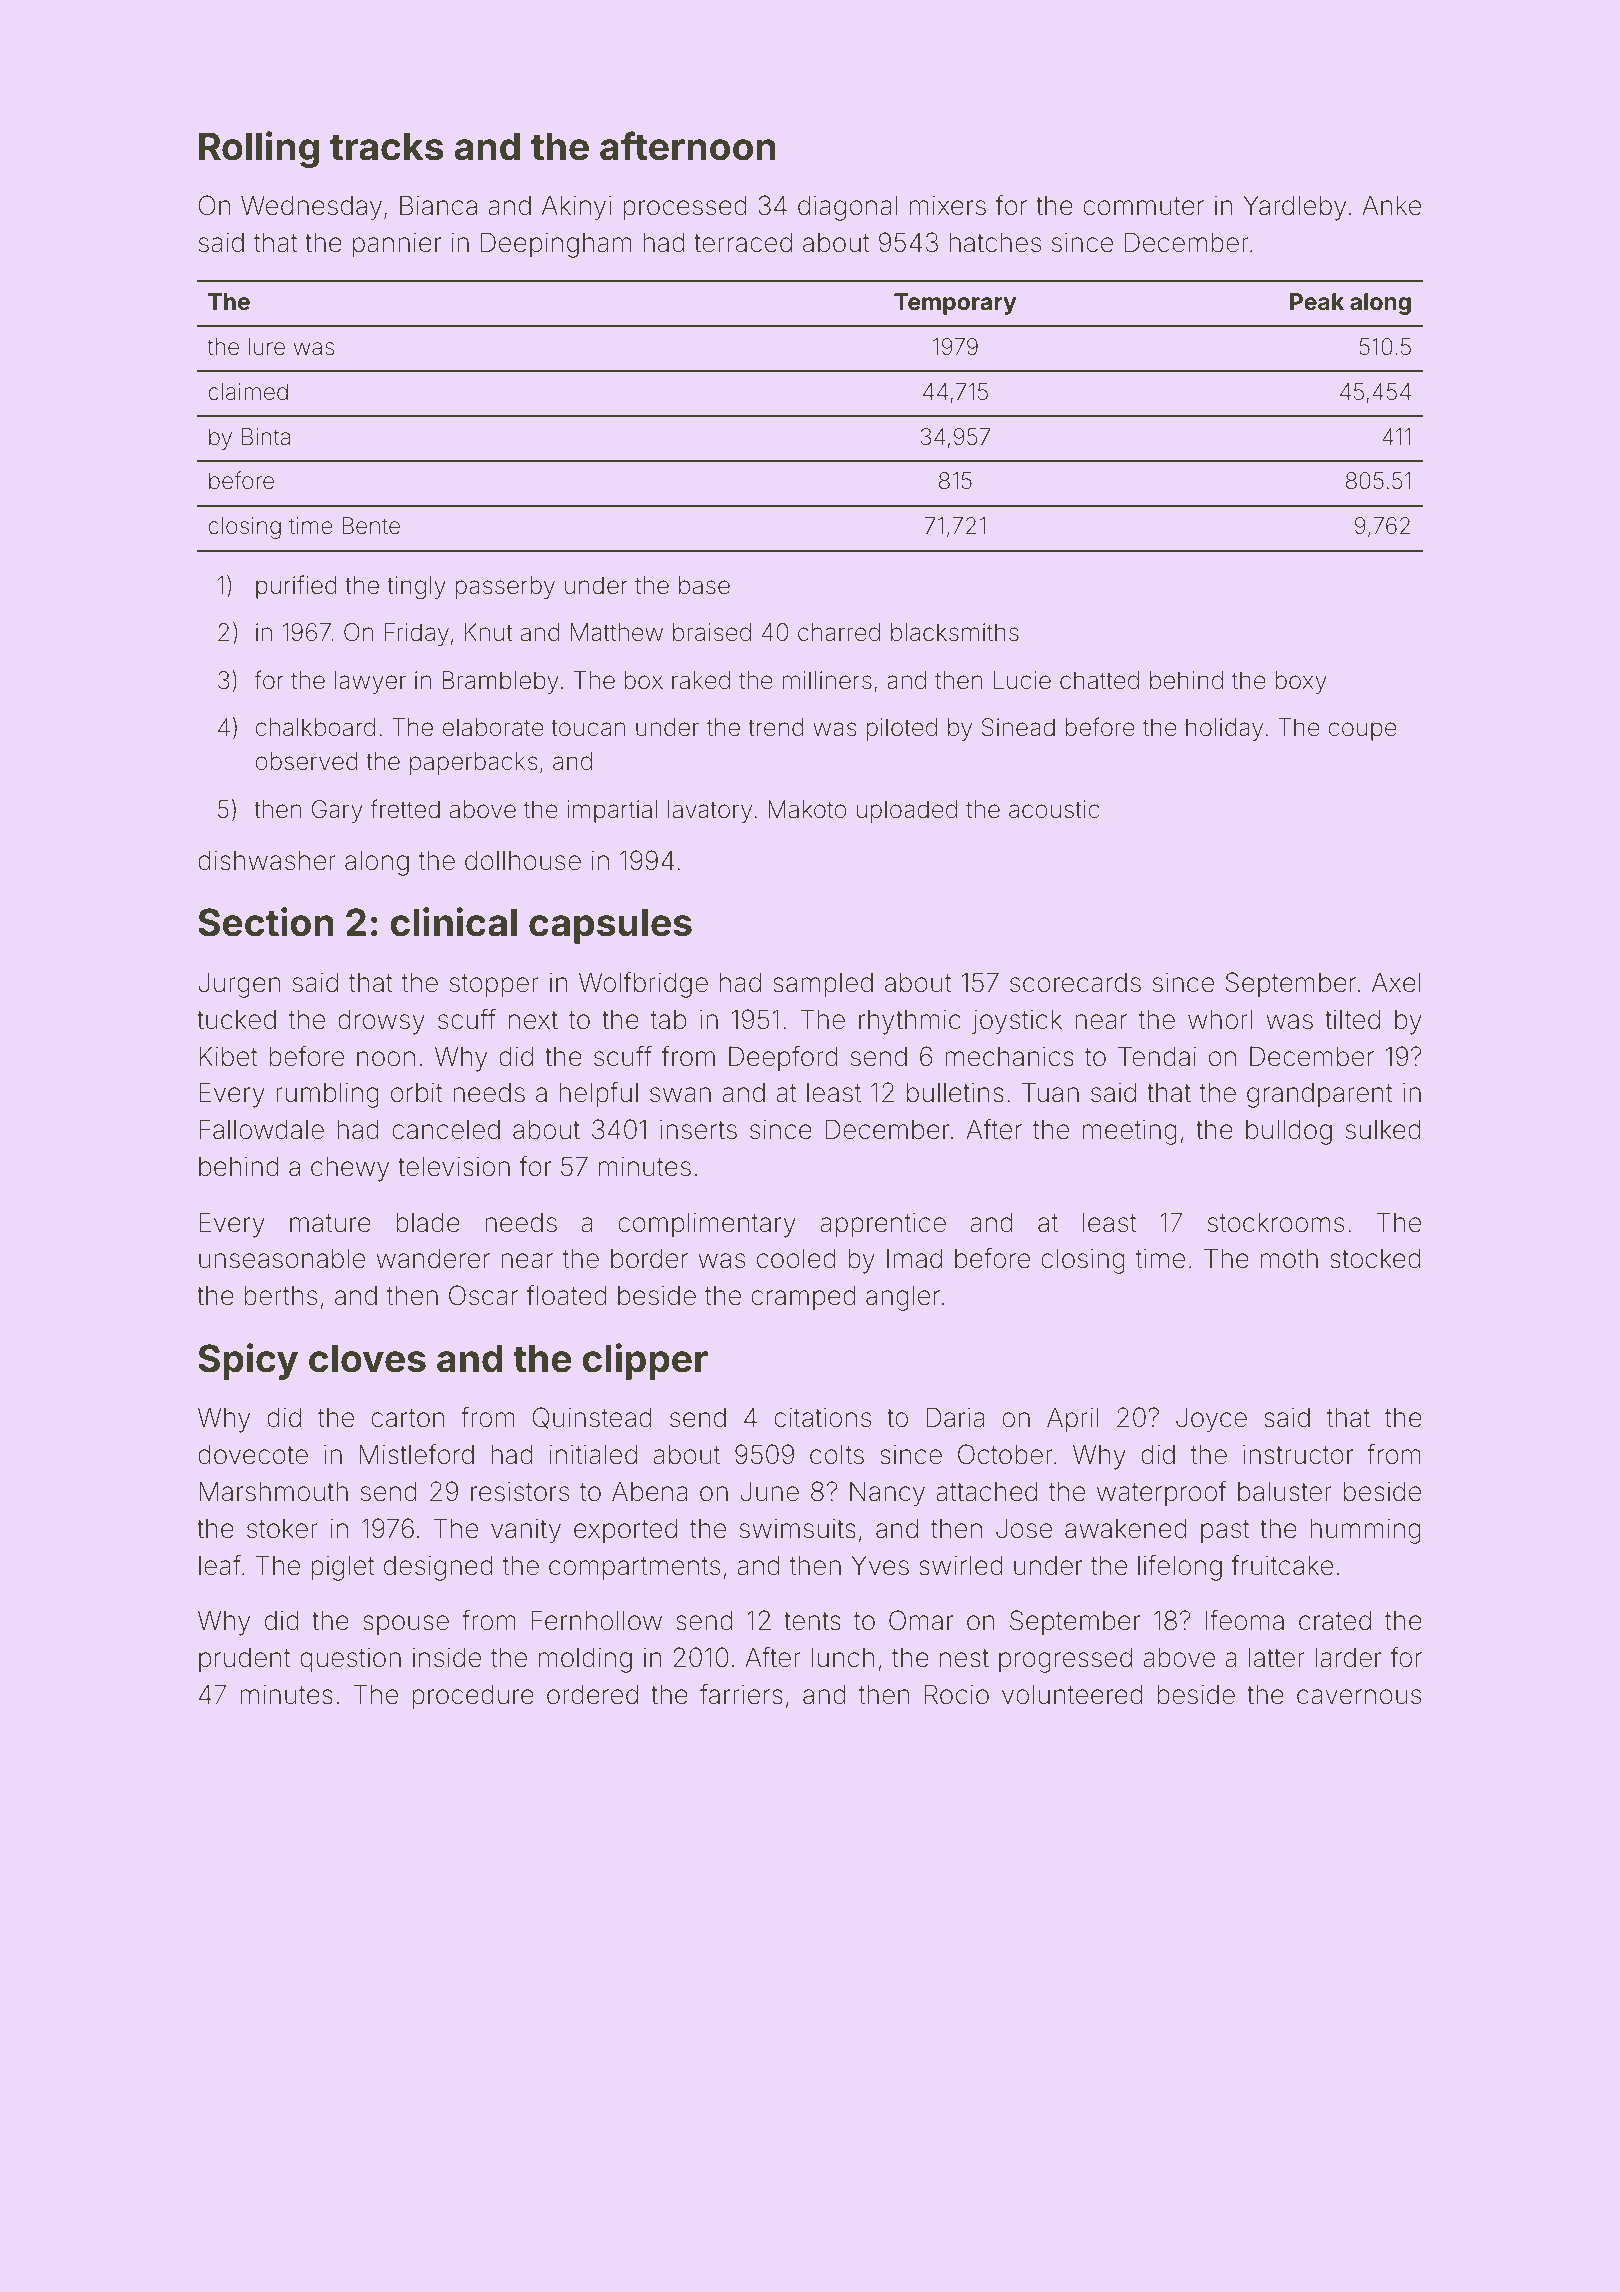 The width and height of the image is (1620, 2292). What do you see at coordinates (698, 1130) in the image?
I see `inserts` at bounding box center [698, 1130].
